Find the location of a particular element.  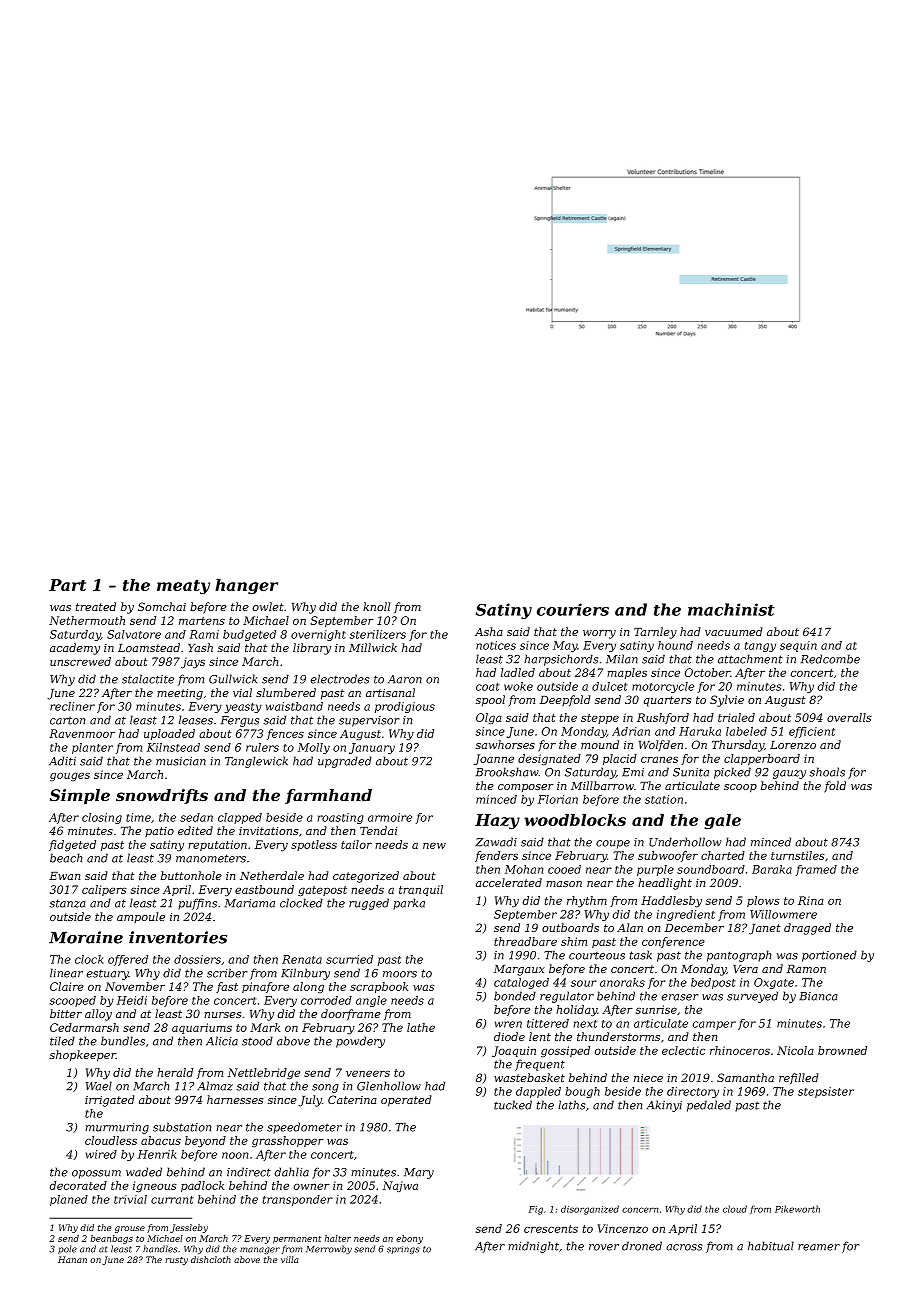

reamer is located at coordinates (819, 1247).
